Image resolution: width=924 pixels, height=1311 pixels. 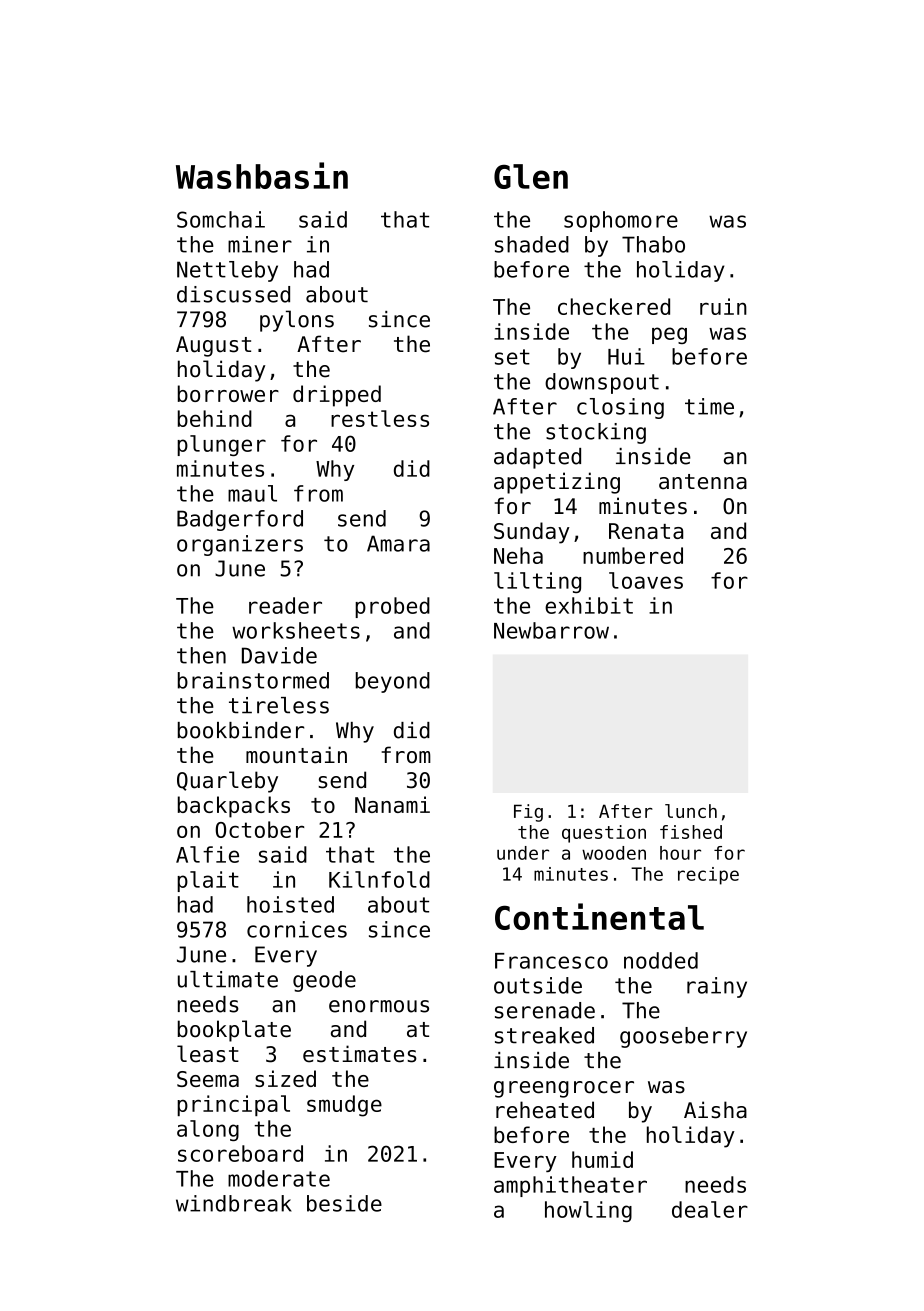 What do you see at coordinates (710, 1209) in the screenshot?
I see `dealer` at bounding box center [710, 1209].
